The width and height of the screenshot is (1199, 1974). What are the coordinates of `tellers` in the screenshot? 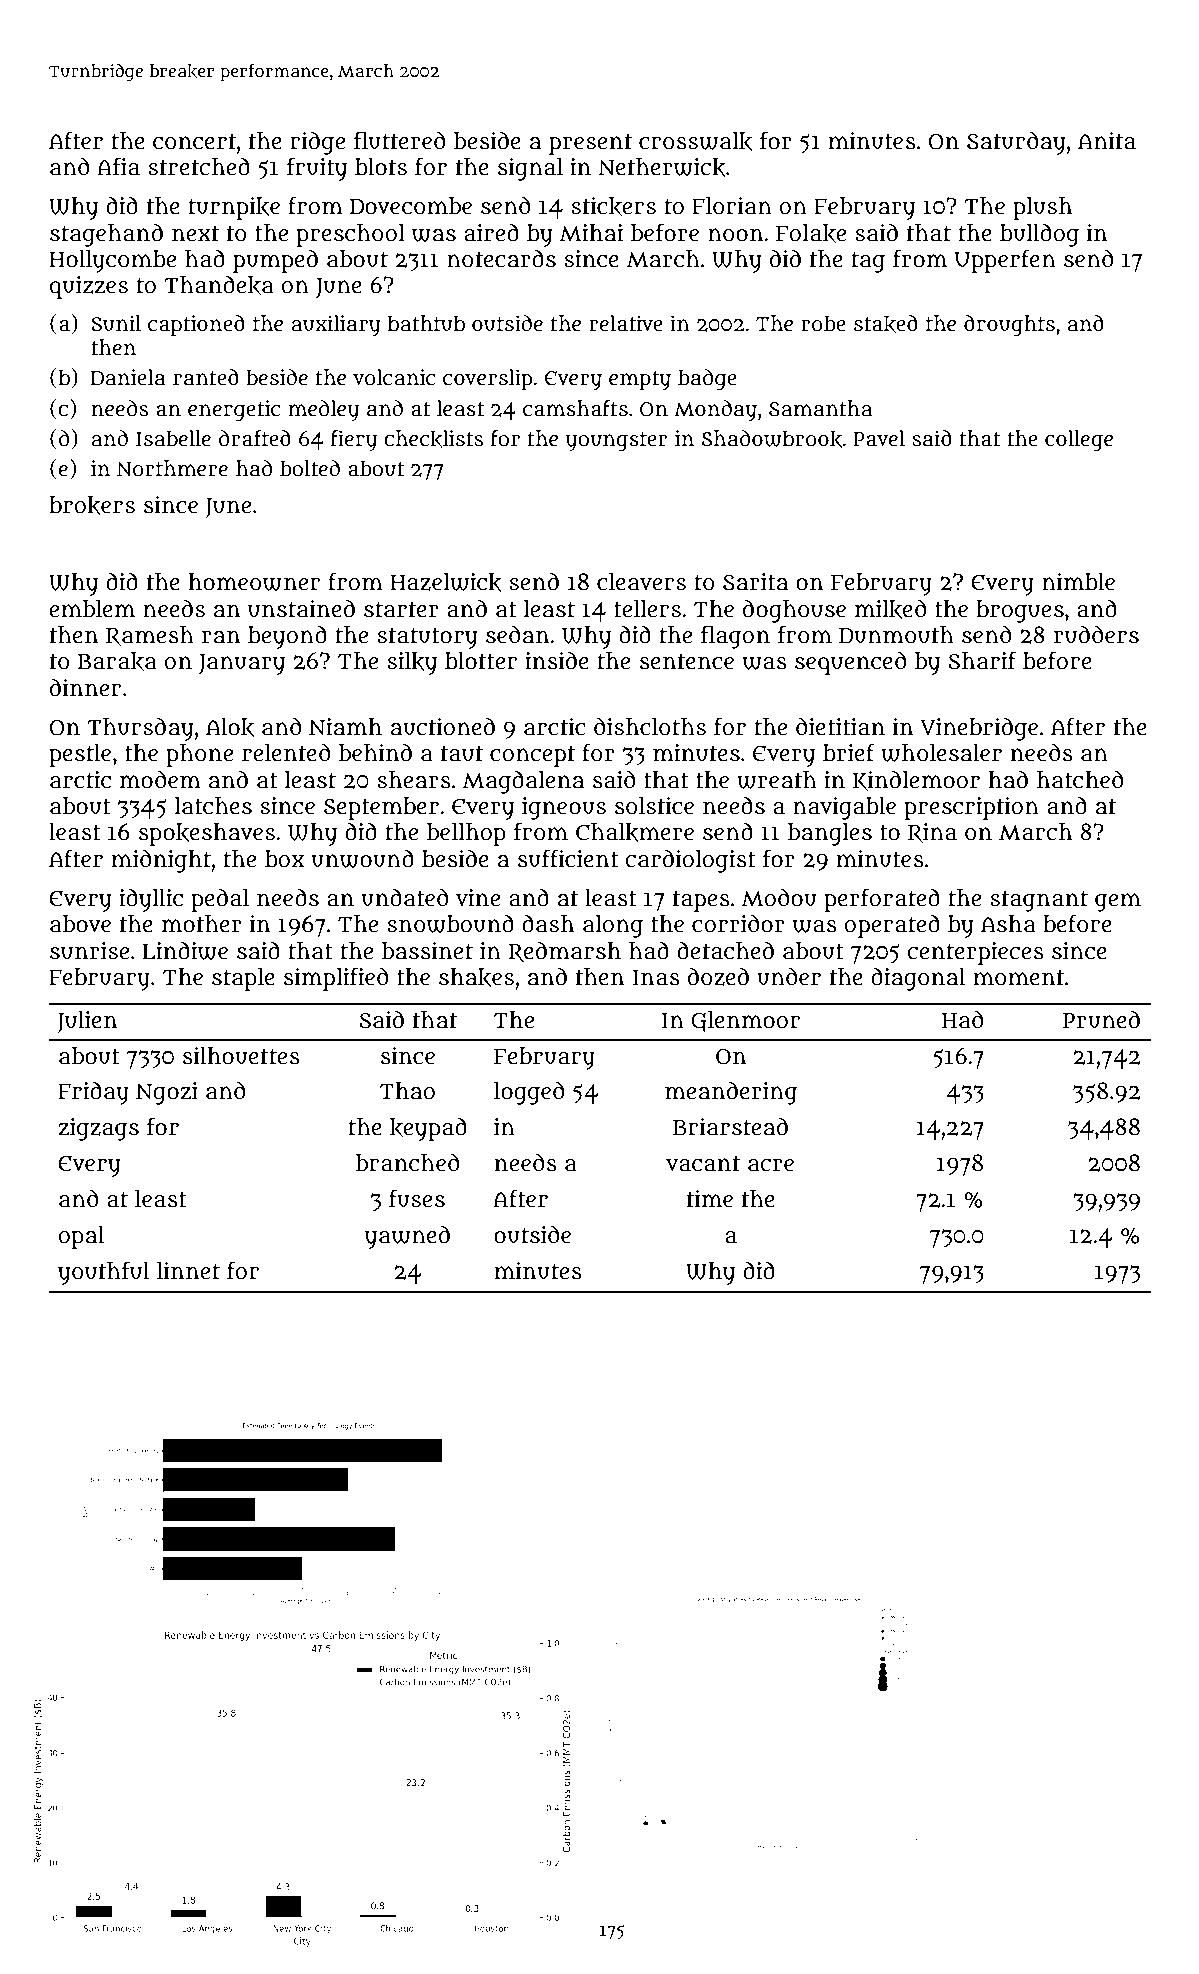 It's located at (647, 609).
